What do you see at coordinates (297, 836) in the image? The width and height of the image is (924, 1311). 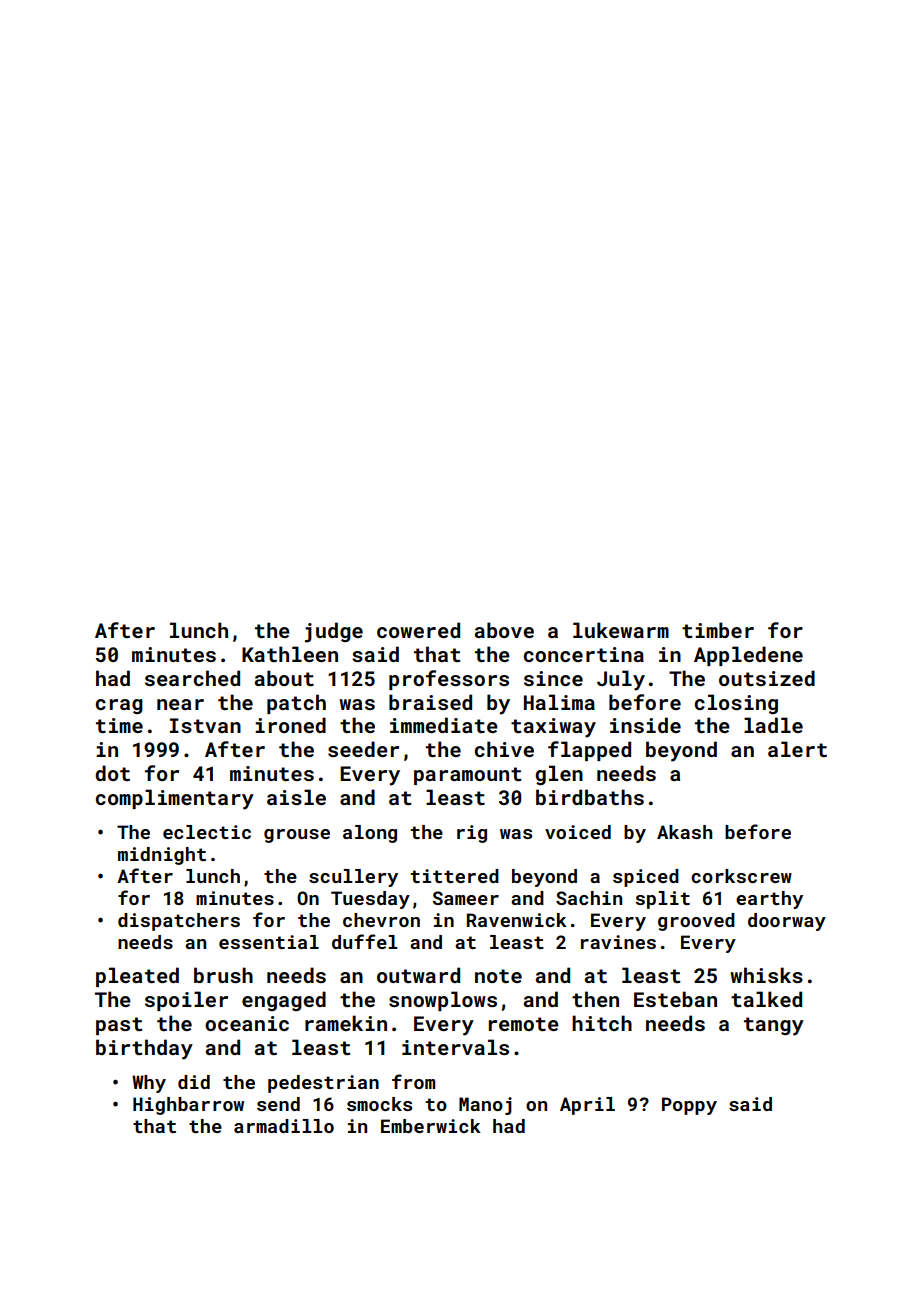 I see `grouse` at bounding box center [297, 836].
